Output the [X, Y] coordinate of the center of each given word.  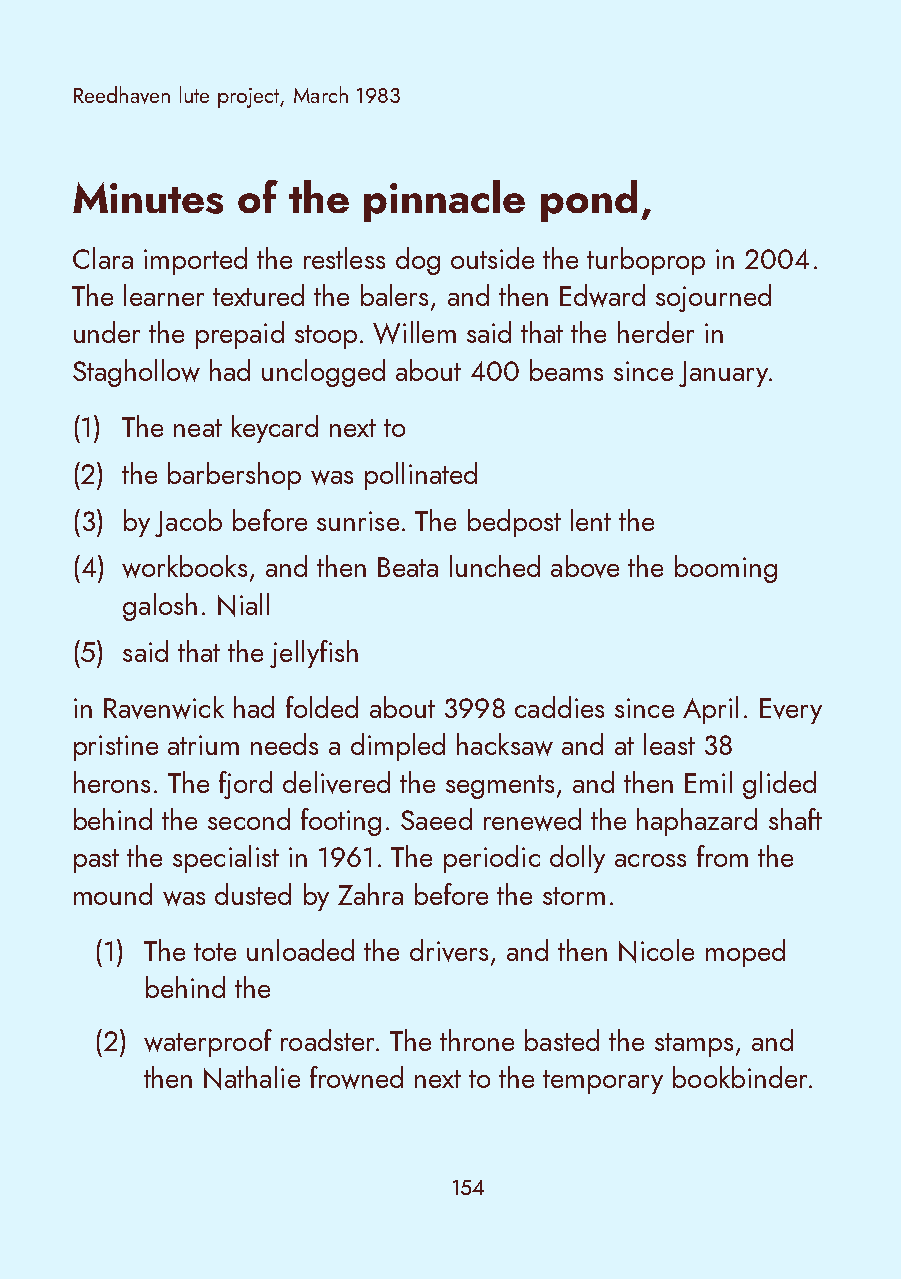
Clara [103, 258]
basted [562, 1040]
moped [745, 953]
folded [322, 707]
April [710, 710]
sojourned [713, 298]
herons [112, 782]
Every [791, 711]
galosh [160, 607]
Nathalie [252, 1078]
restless [344, 258]
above [585, 566]
